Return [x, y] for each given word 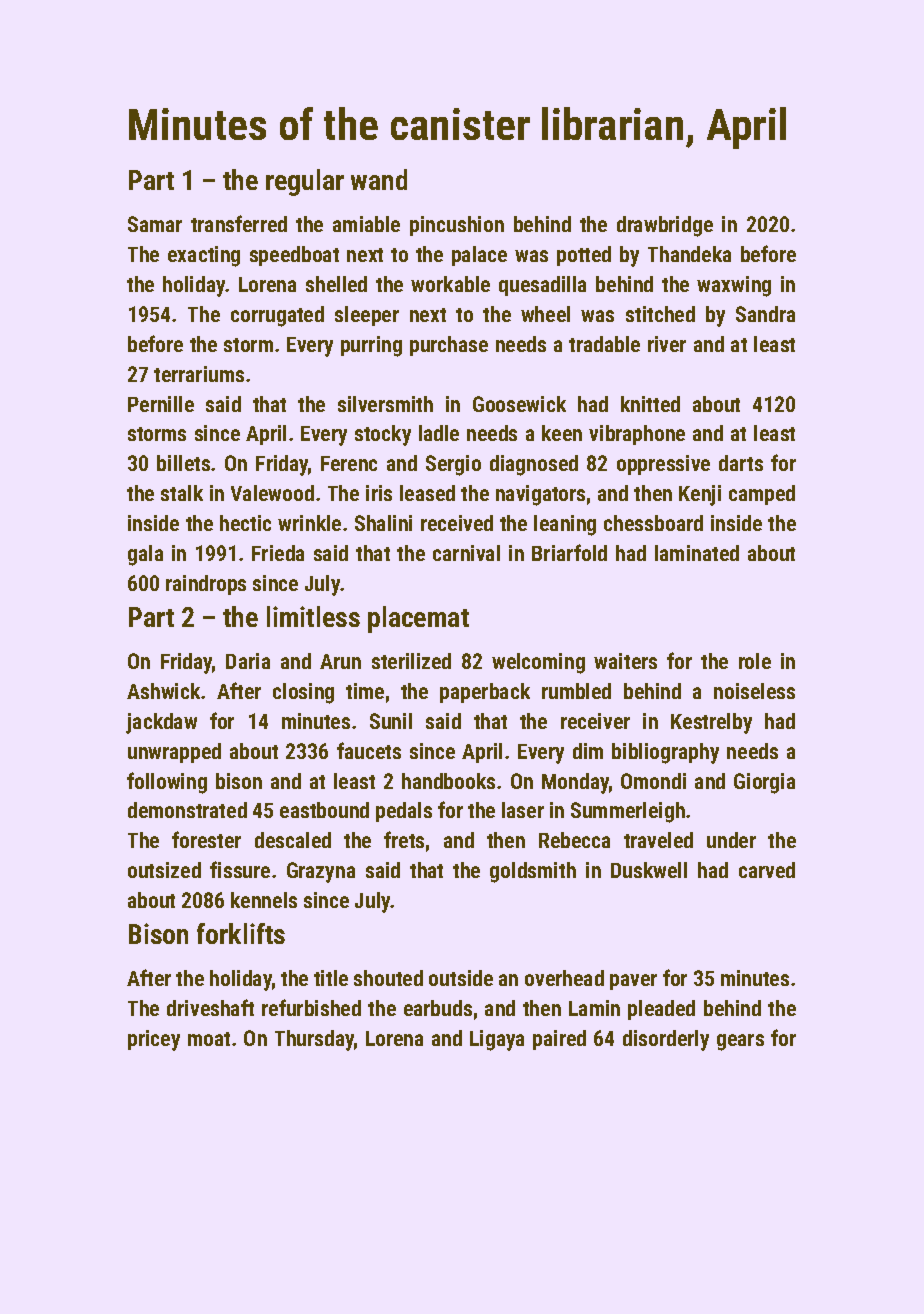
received [457, 523]
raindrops [206, 585]
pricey [154, 1040]
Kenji [700, 495]
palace [479, 256]
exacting [204, 256]
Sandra [765, 314]
